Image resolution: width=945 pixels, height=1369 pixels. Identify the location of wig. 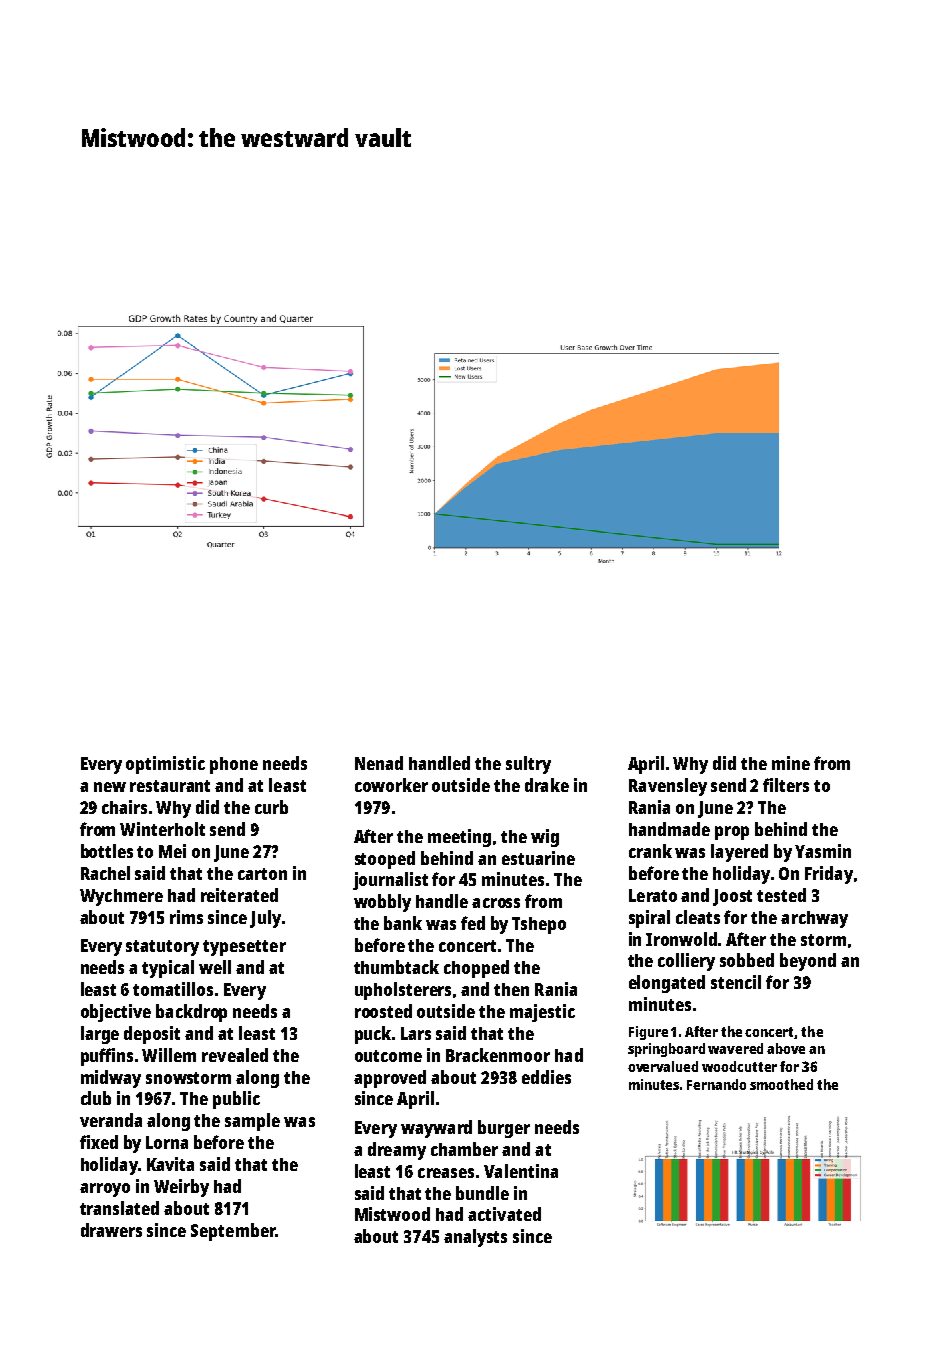
(545, 838).
